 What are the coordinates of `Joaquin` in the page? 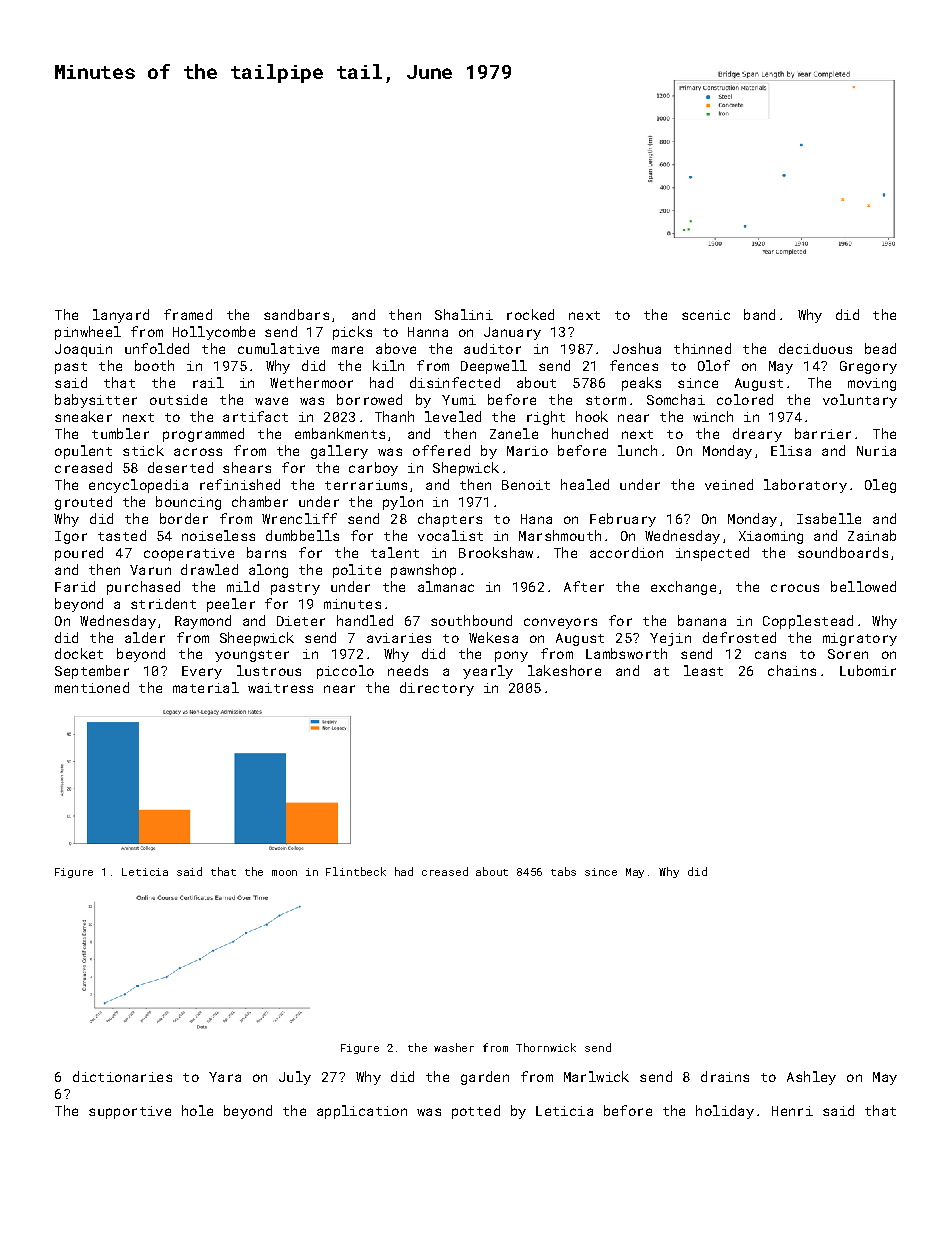 It's located at (83, 350).
